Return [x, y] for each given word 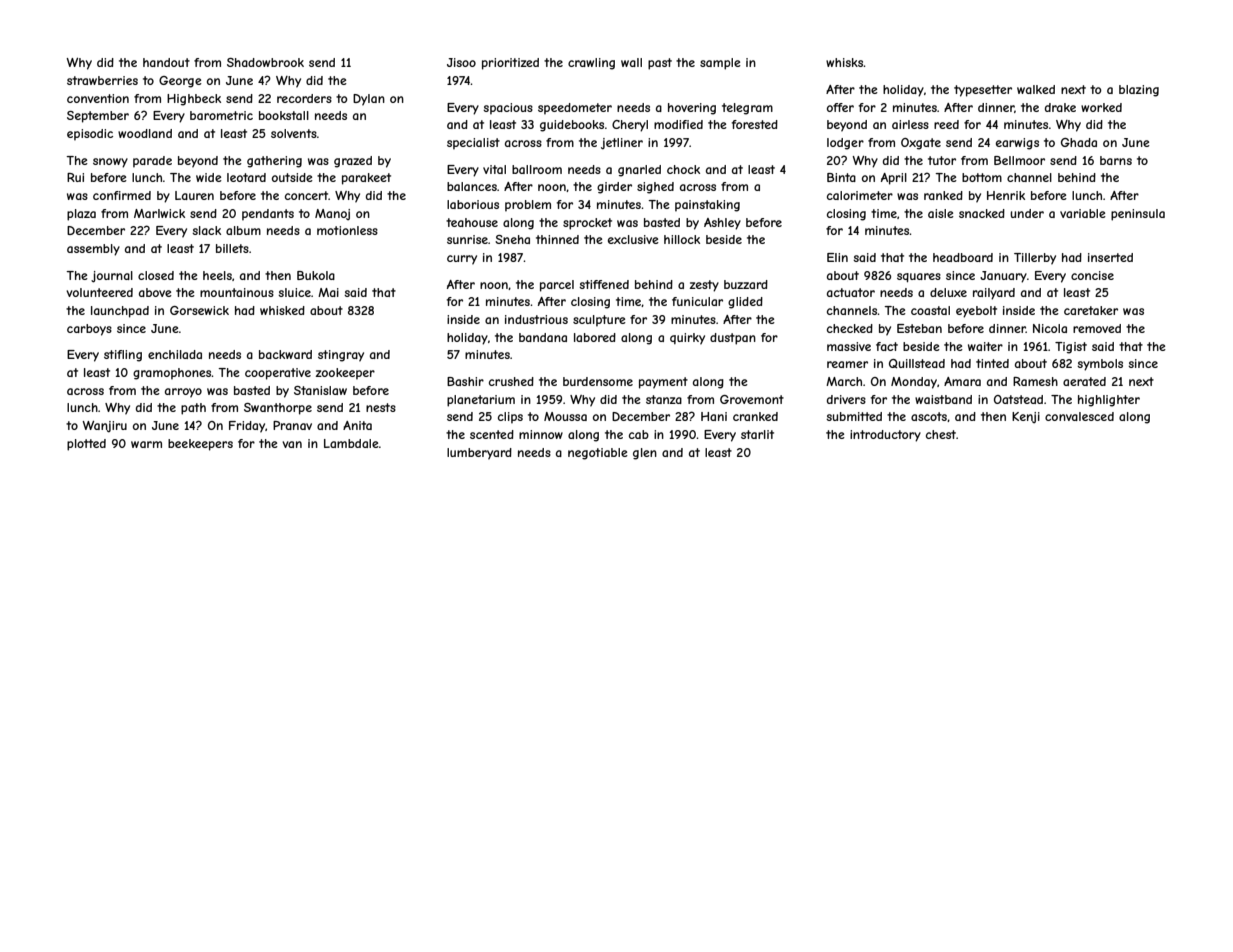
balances [472, 186]
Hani [714, 416]
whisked [282, 310]
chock [683, 169]
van [292, 444]
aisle [941, 213]
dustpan [733, 339]
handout [166, 62]
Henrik [1006, 195]
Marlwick [159, 213]
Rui [75, 177]
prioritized [510, 64]
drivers [846, 399]
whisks [845, 62]
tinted [992, 363]
